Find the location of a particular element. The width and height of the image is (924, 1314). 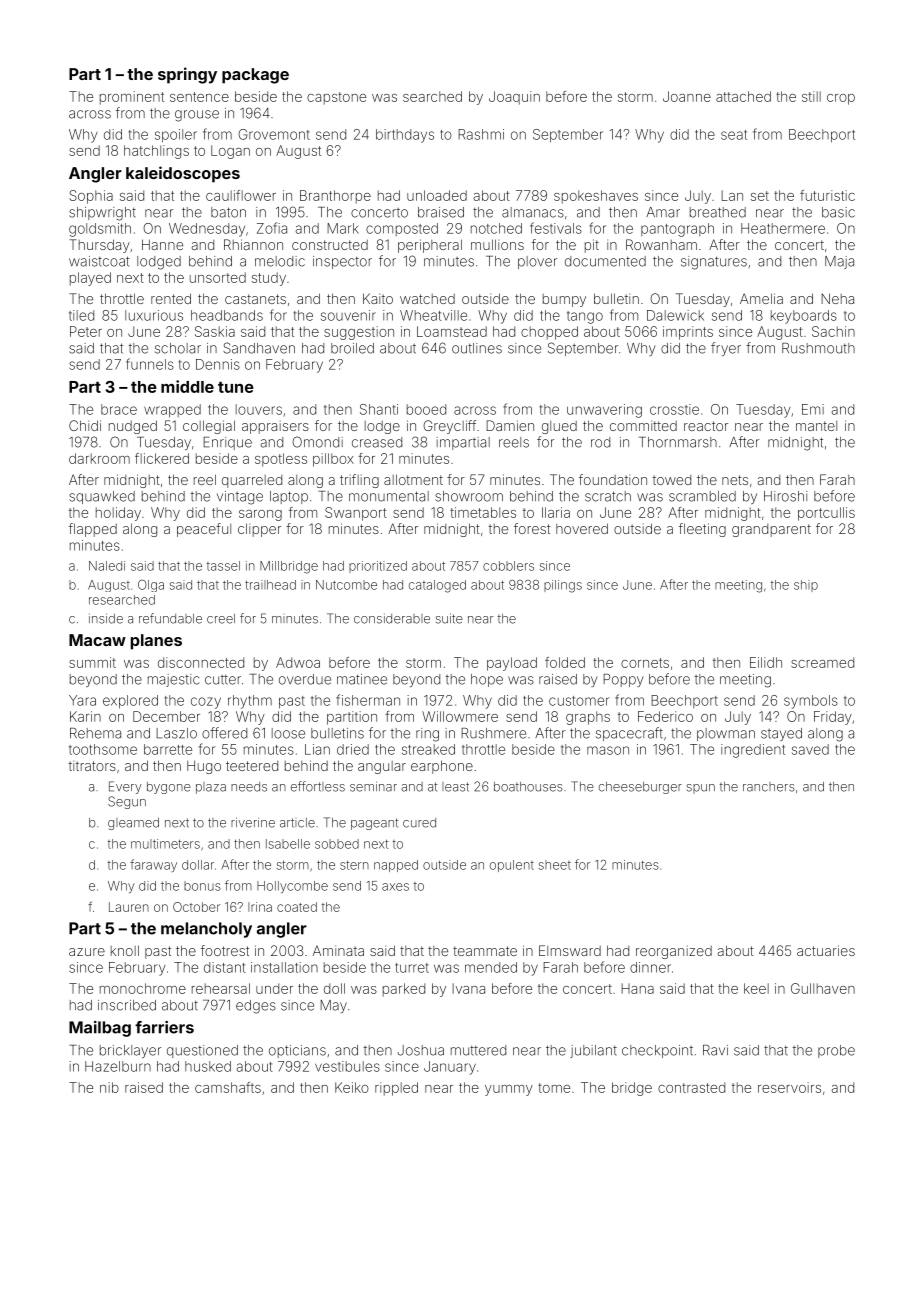

rehearsal is located at coordinates (221, 988).
